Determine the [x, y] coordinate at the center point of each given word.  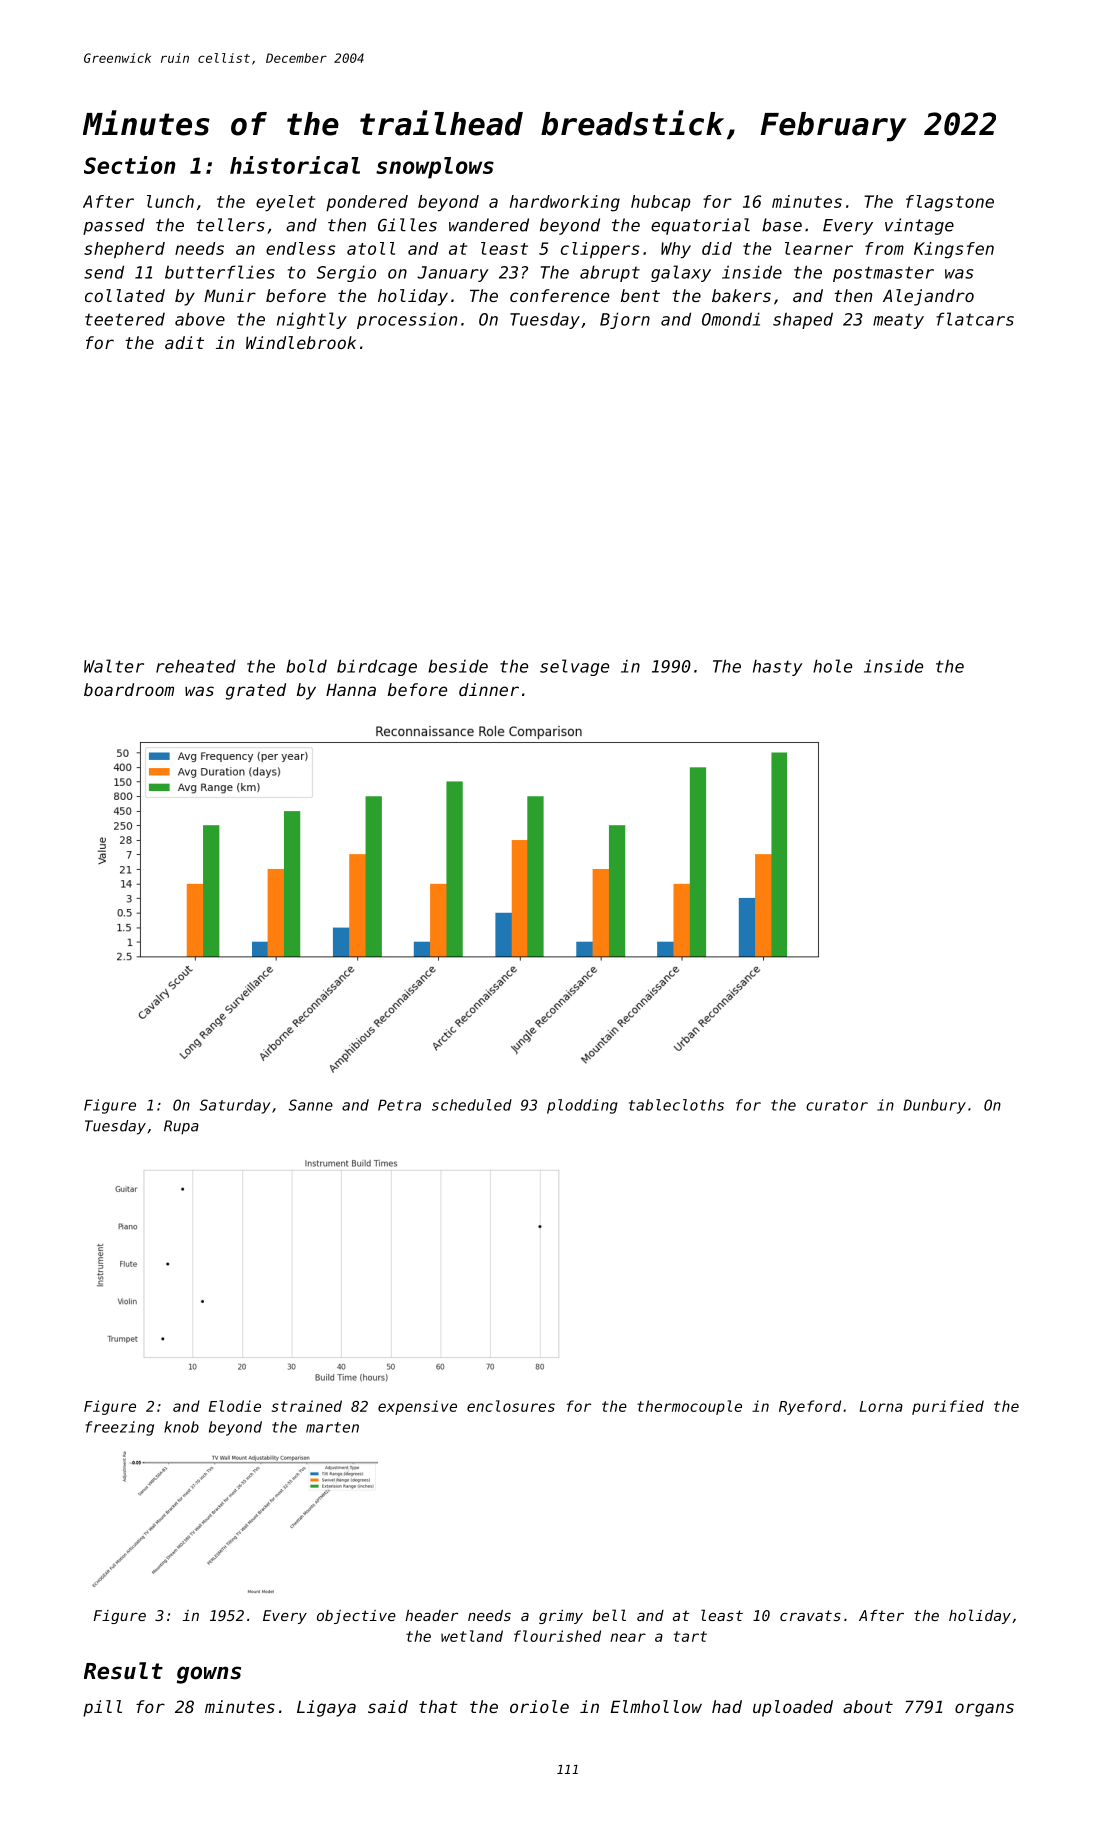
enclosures [511, 1406]
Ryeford [810, 1407]
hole [832, 666]
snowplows [435, 168]
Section [130, 165]
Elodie [235, 1406]
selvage [574, 667]
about [868, 1706]
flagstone [950, 203]
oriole [539, 1706]
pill [102, 1708]
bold [306, 666]
